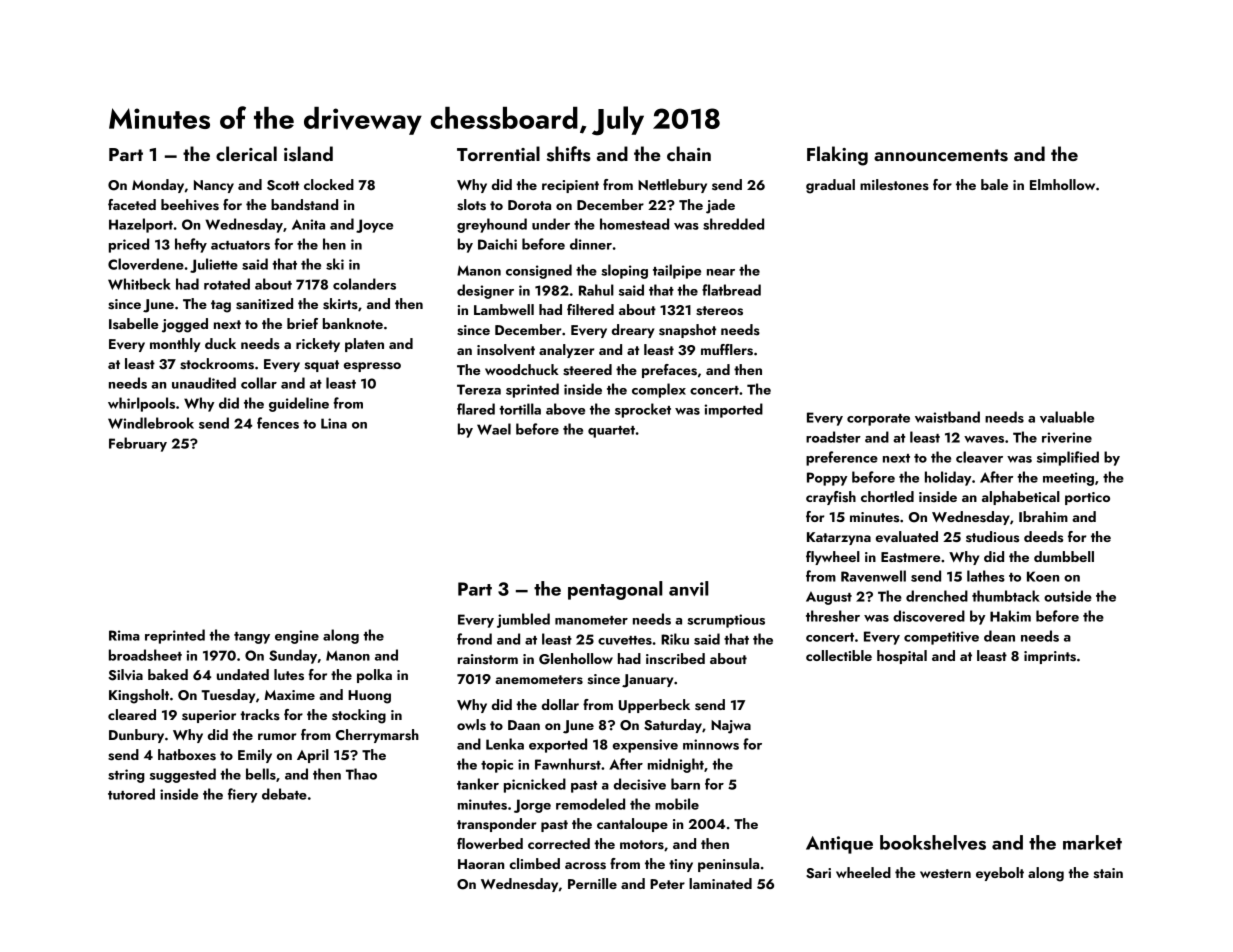 Image resolution: width=1233 pixels, height=952 pixels. Describe the element at coordinates (138, 444) in the page. I see `February` at that location.
